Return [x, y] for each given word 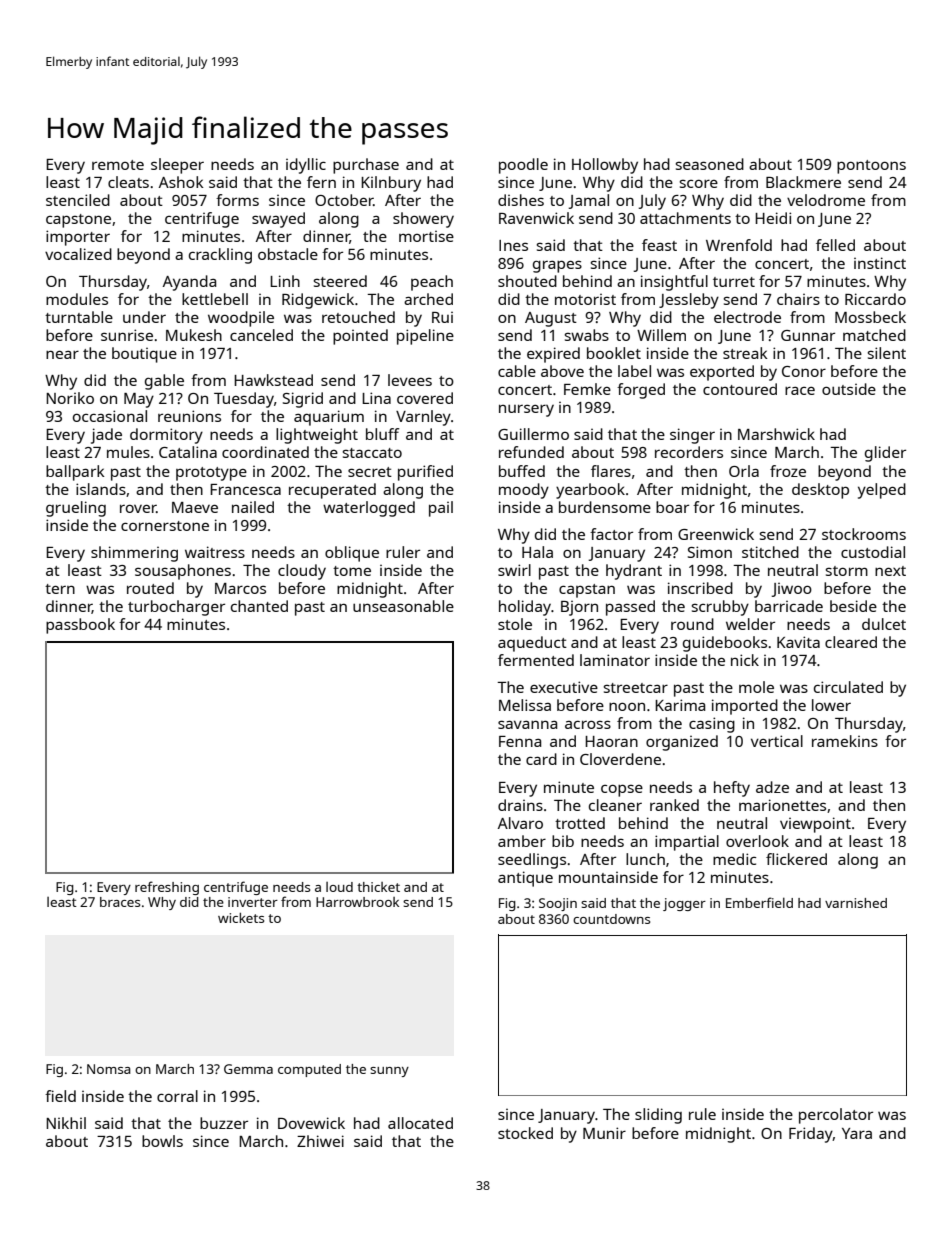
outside [849, 389]
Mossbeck [870, 317]
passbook [80, 626]
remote [118, 165]
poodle [523, 166]
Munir [604, 1133]
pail [441, 509]
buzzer [224, 1123]
